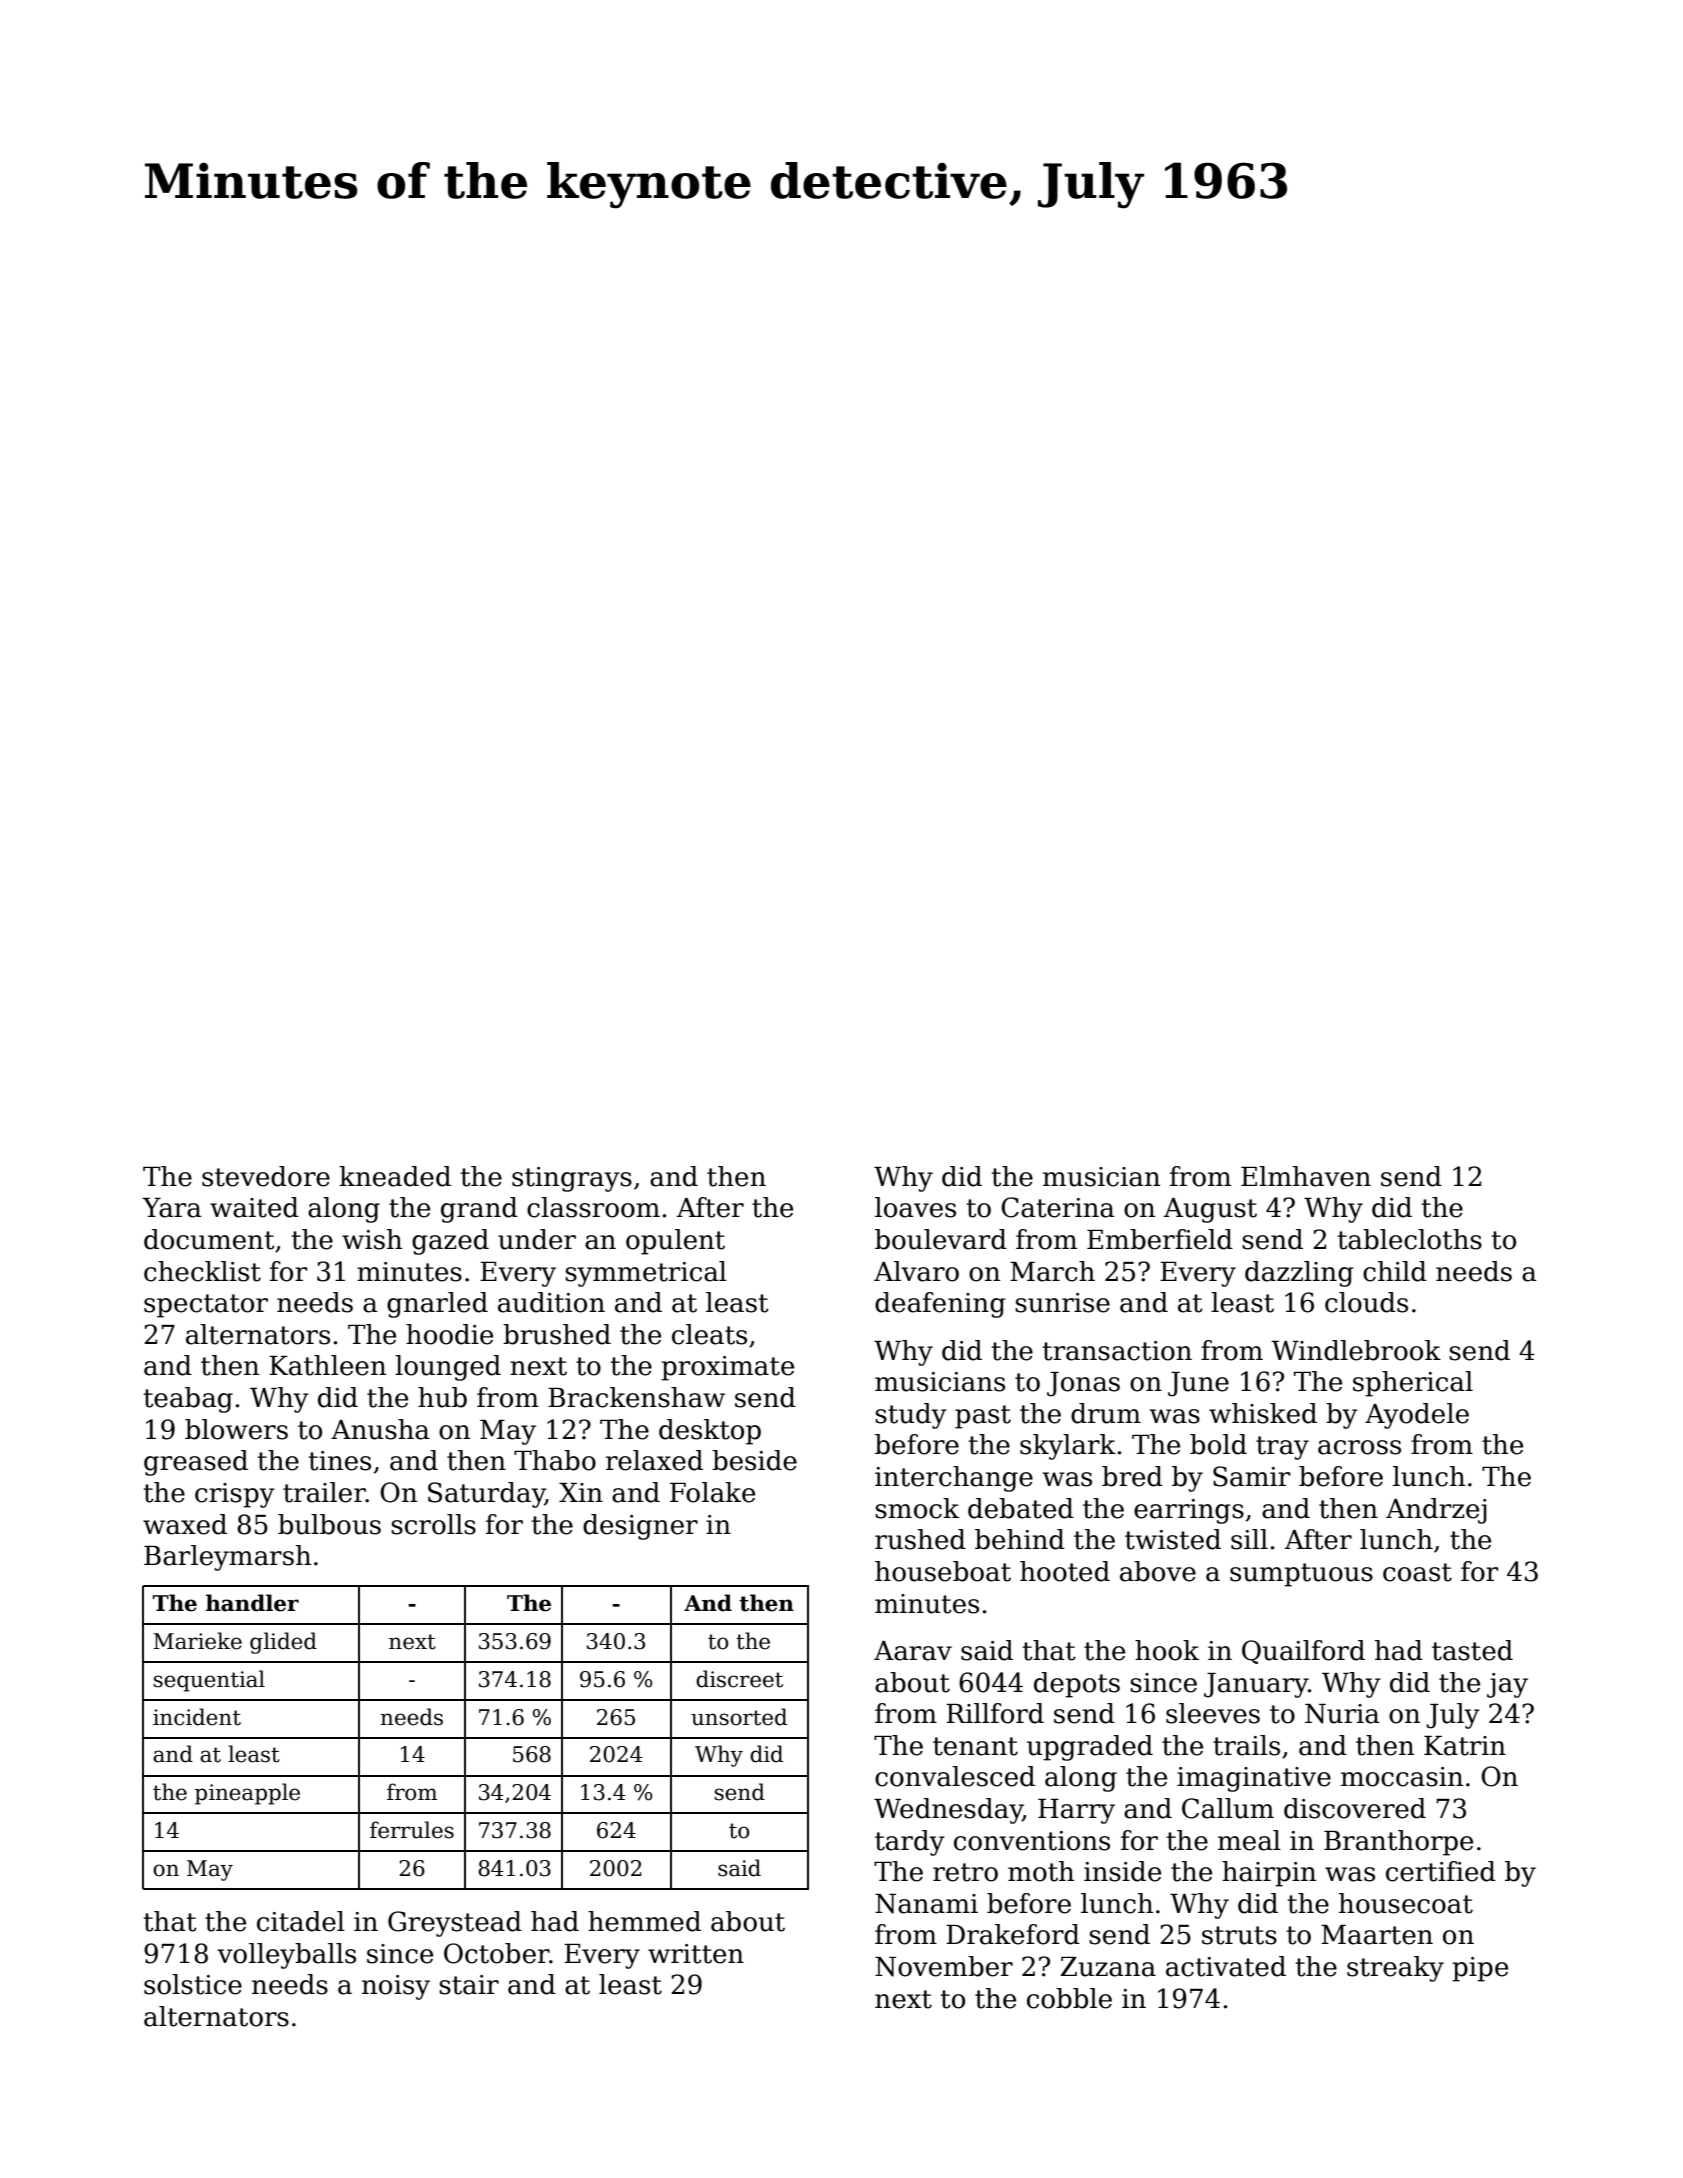  What do you see at coordinates (1065, 1571) in the screenshot?
I see `hooted` at bounding box center [1065, 1571].
